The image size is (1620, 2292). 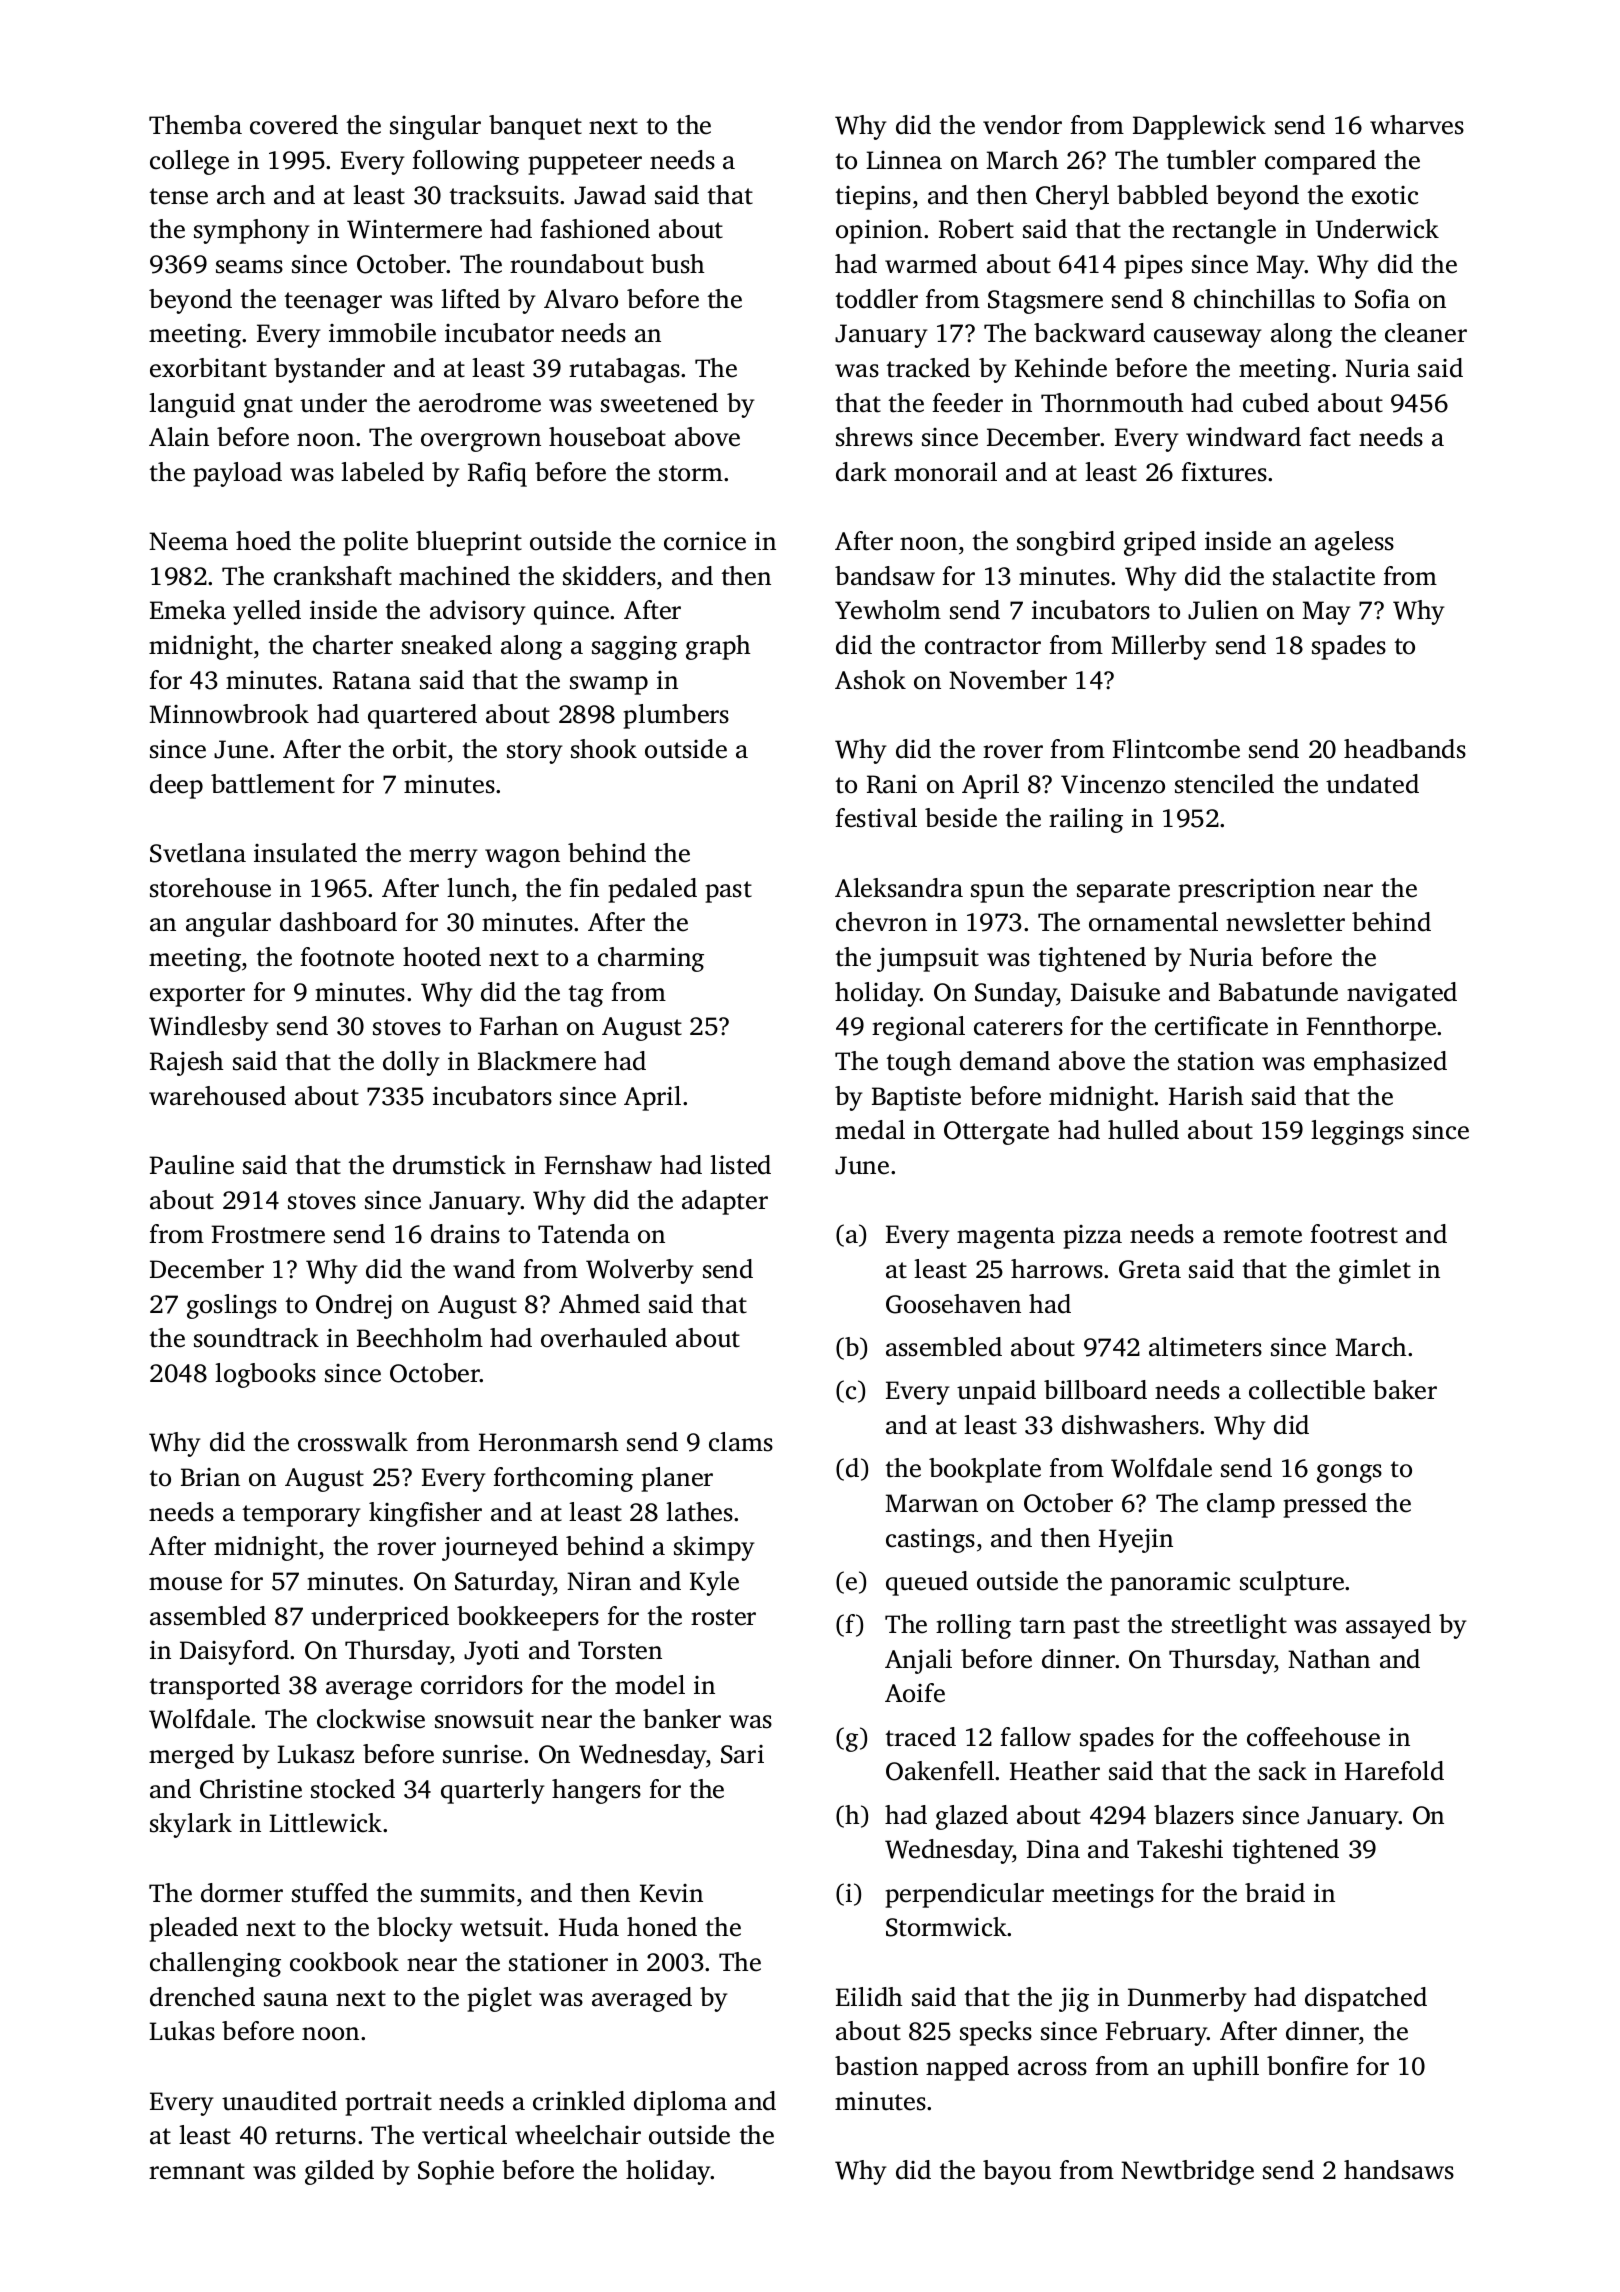 What do you see at coordinates (1325, 1505) in the screenshot?
I see `pressed` at bounding box center [1325, 1505].
